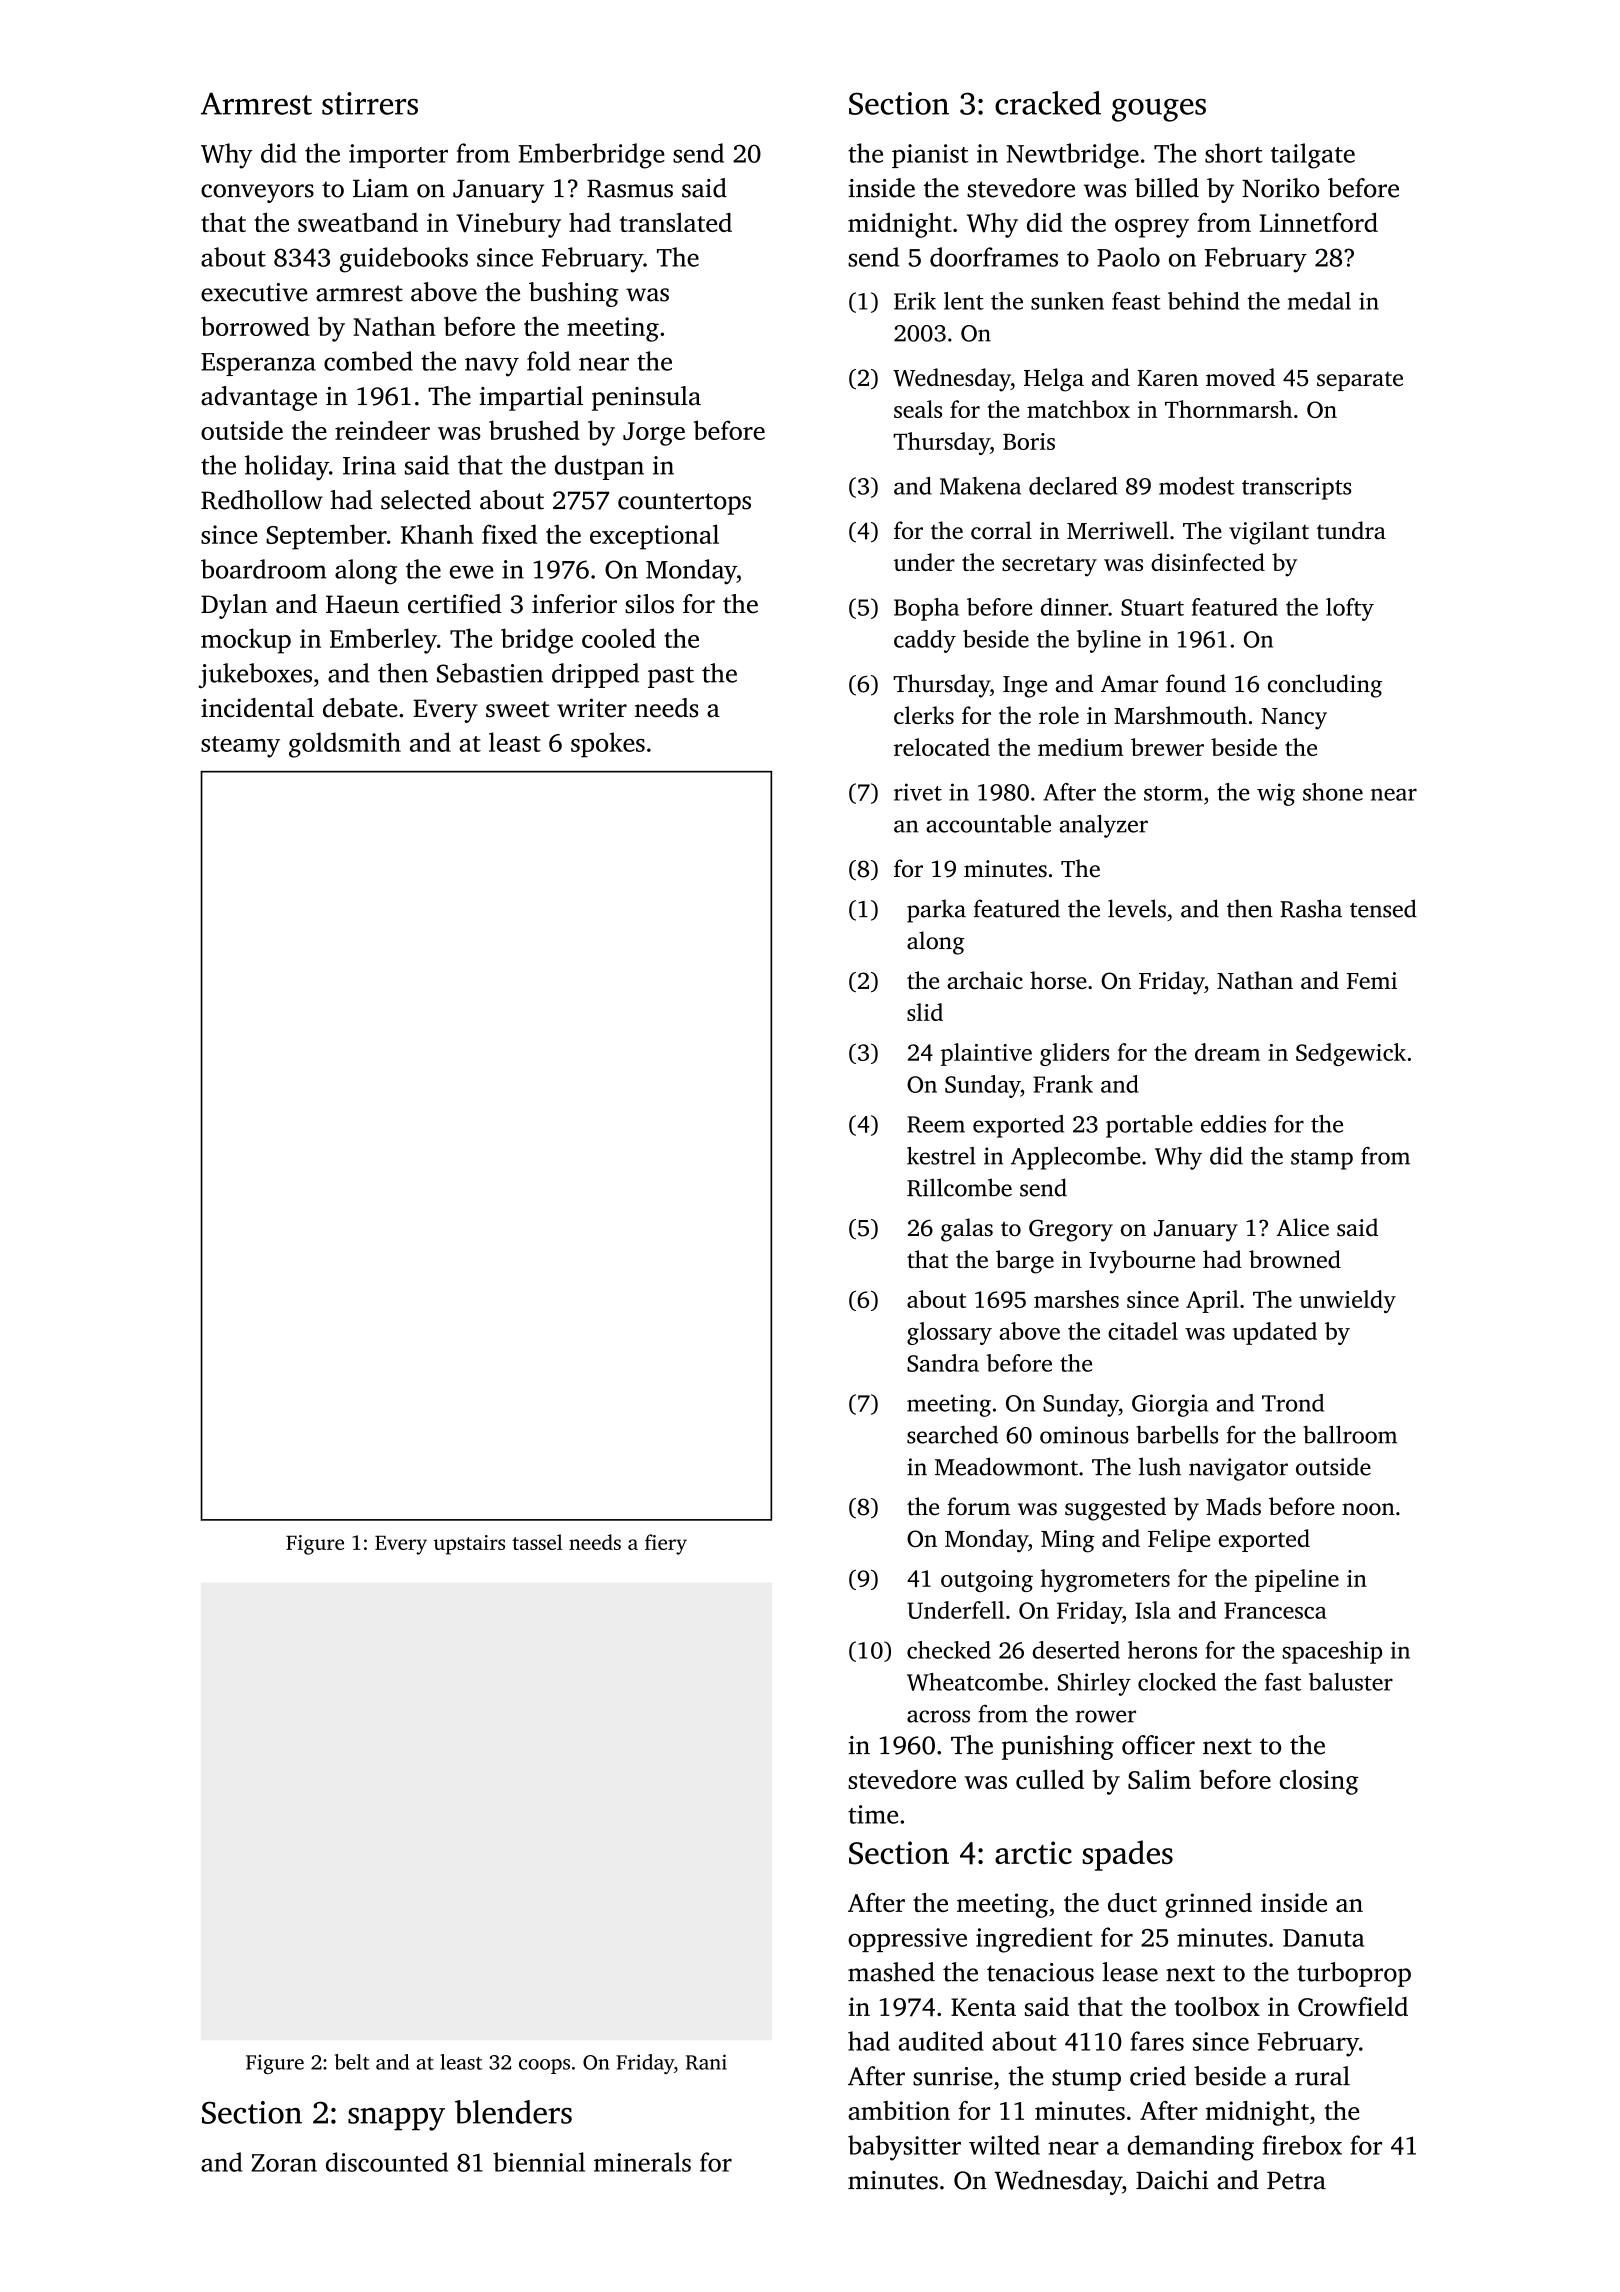 The height and width of the screenshot is (2292, 1620). I want to click on stirrers, so click(370, 103).
